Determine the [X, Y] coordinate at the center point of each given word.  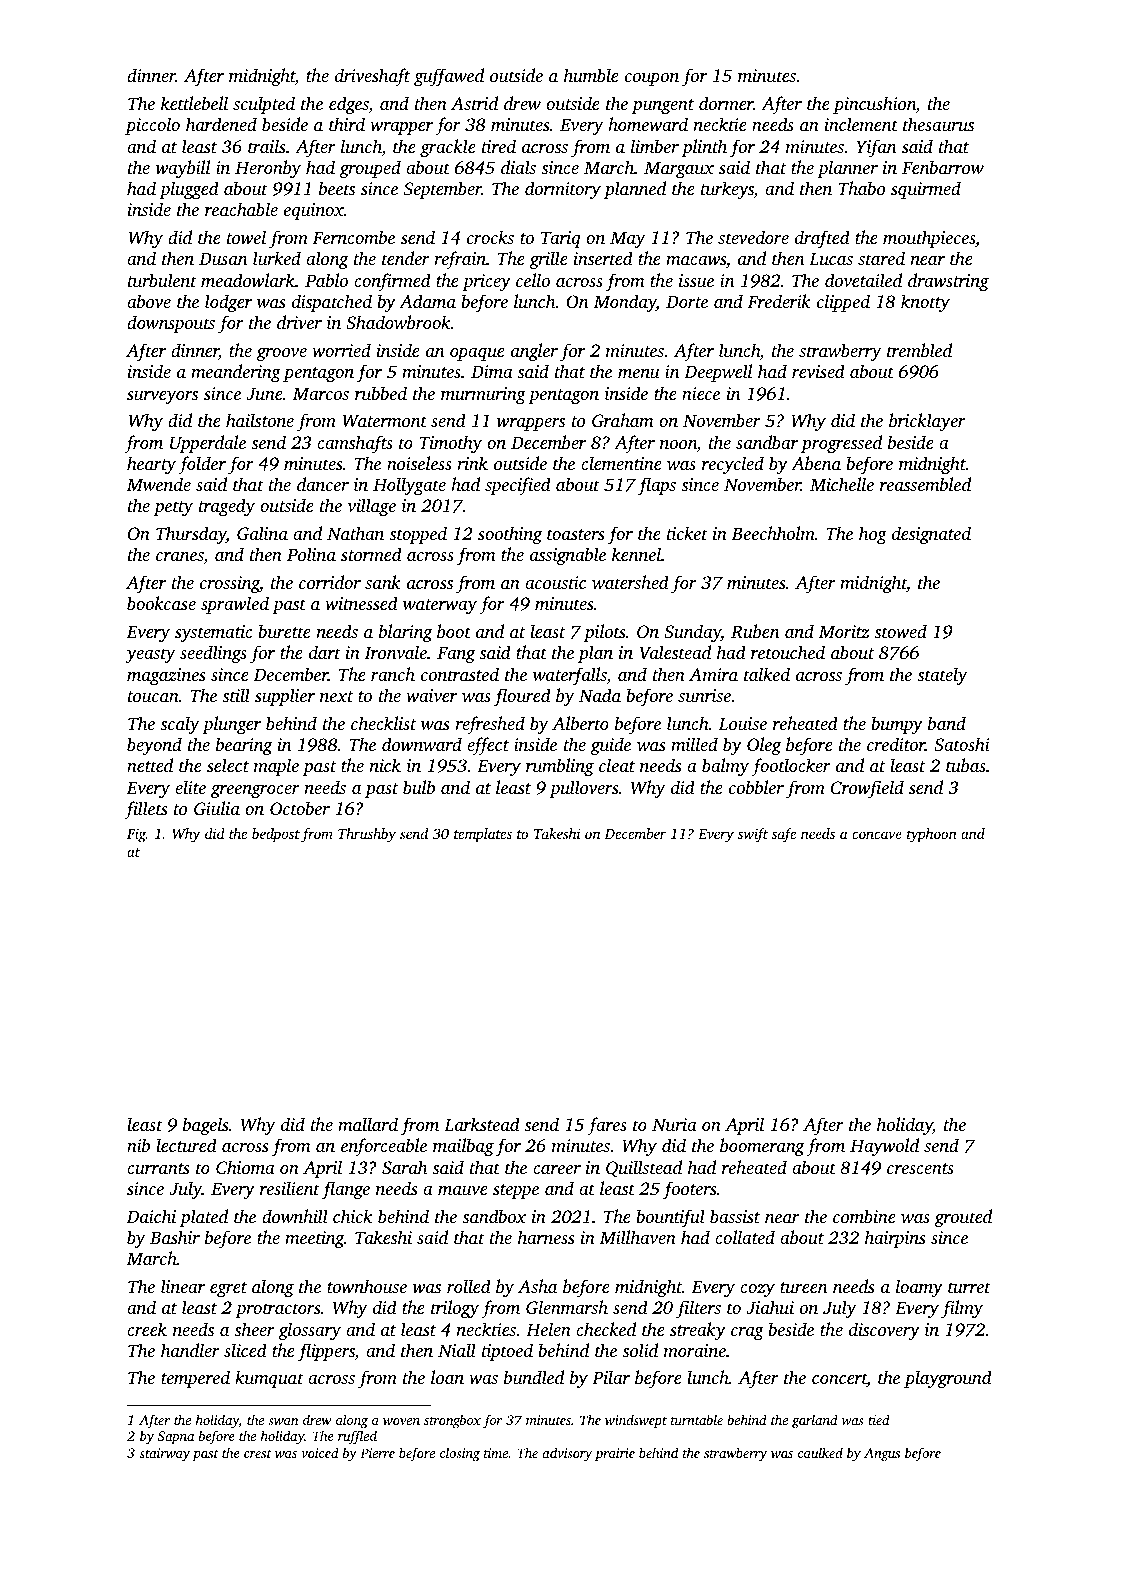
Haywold [884, 1147]
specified [518, 486]
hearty [151, 465]
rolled [469, 1286]
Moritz [844, 631]
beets [337, 188]
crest [258, 1454]
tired [499, 146]
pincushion [874, 105]
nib [138, 1145]
